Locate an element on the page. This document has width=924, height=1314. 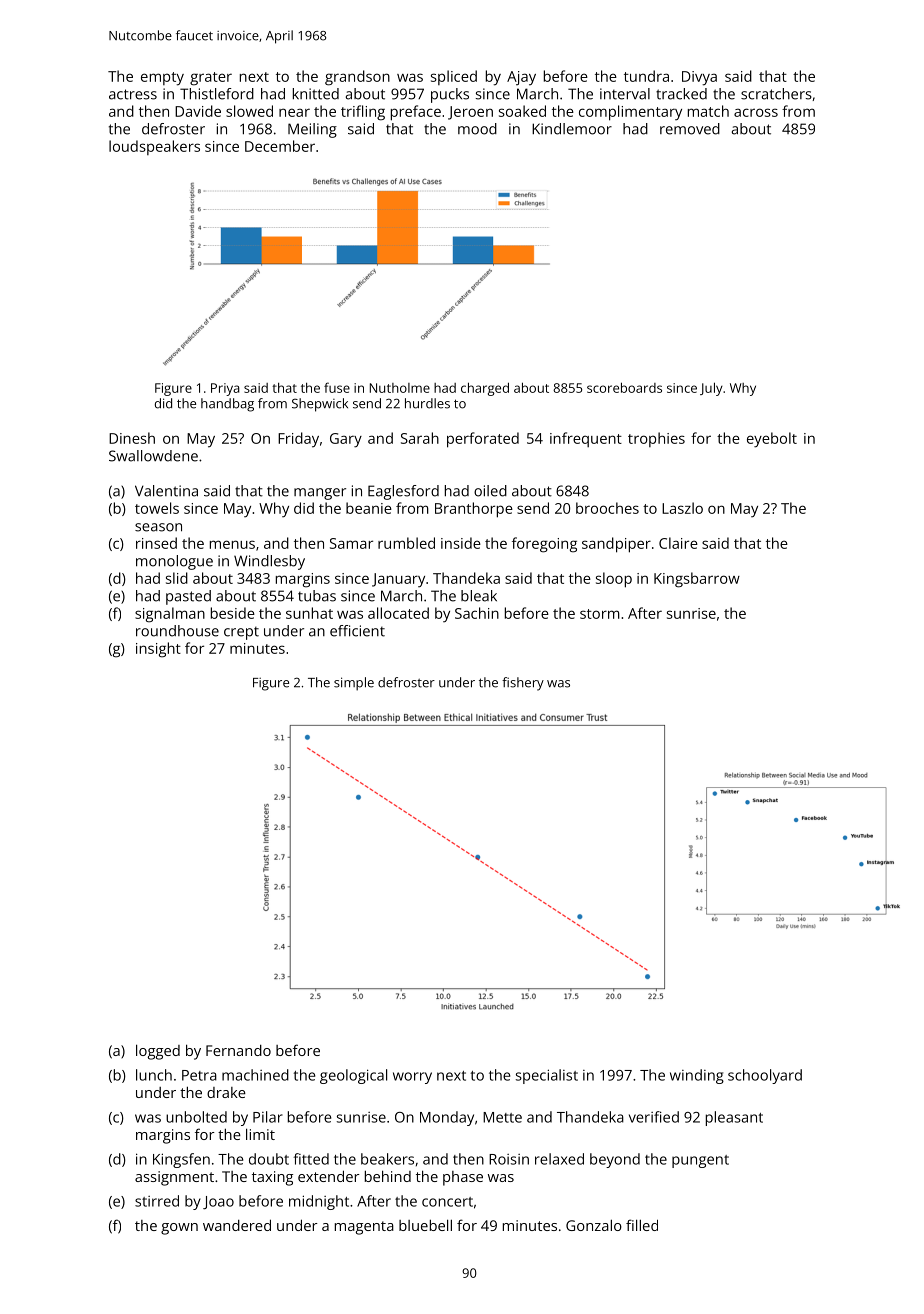
Ajay is located at coordinates (521, 78).
